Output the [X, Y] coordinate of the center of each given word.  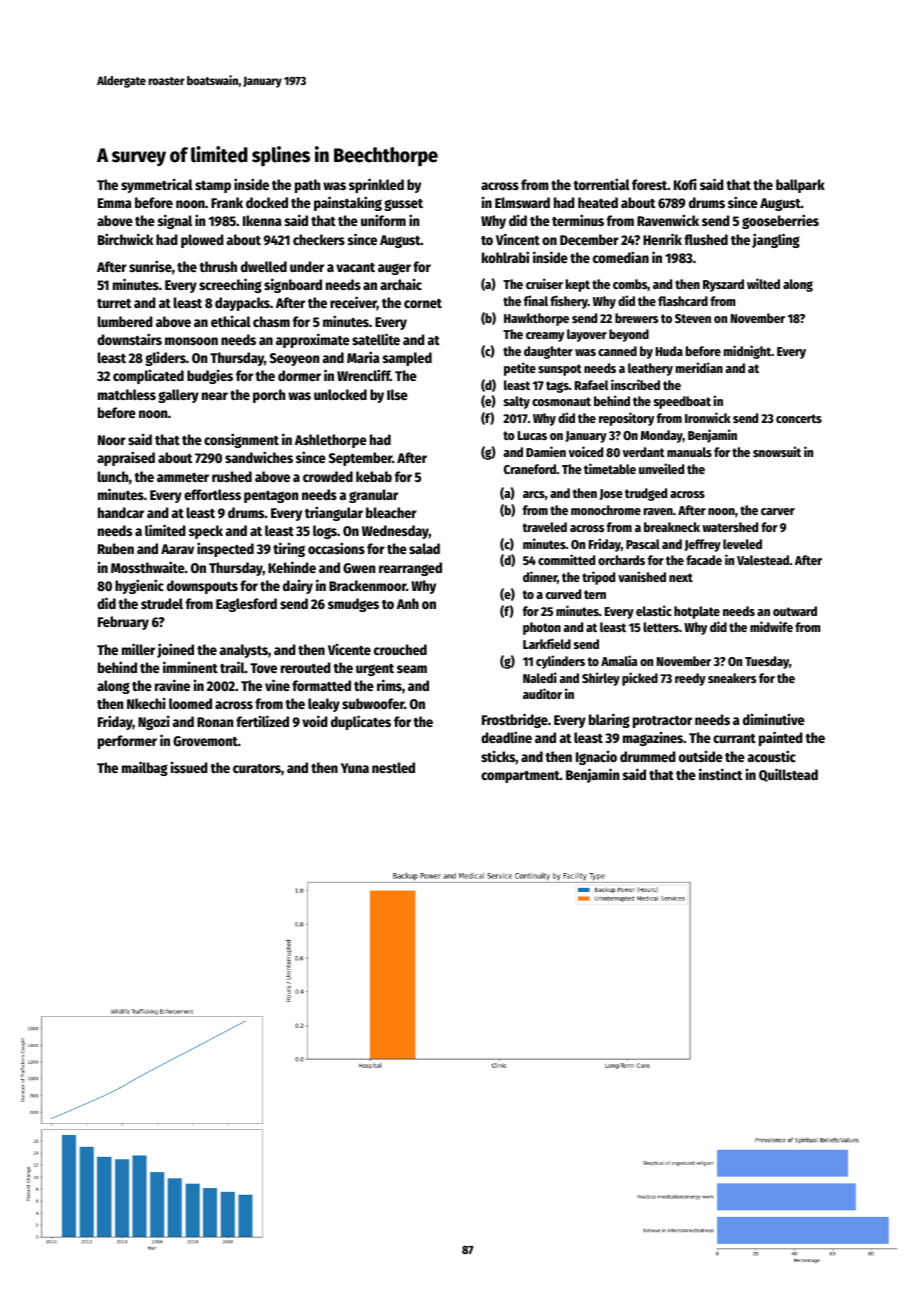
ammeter [183, 477]
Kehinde [292, 567]
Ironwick [708, 417]
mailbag [145, 768]
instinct [720, 774]
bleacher [391, 512]
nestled [393, 767]
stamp [213, 187]
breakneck [672, 527]
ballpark [800, 186]
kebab [374, 476]
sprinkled [376, 185]
